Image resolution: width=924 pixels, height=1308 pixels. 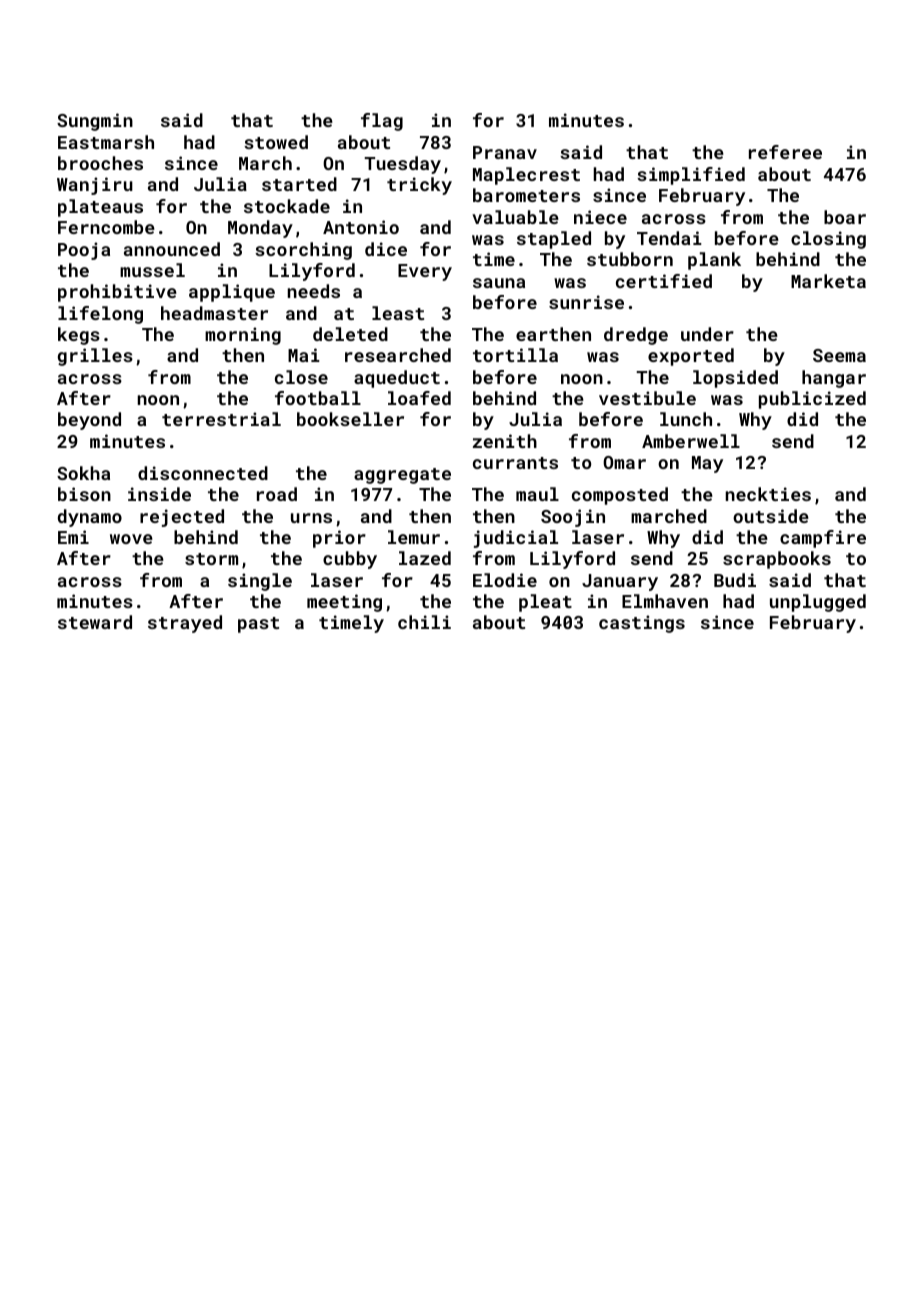 What do you see at coordinates (828, 281) in the screenshot?
I see `Marketa` at bounding box center [828, 281].
